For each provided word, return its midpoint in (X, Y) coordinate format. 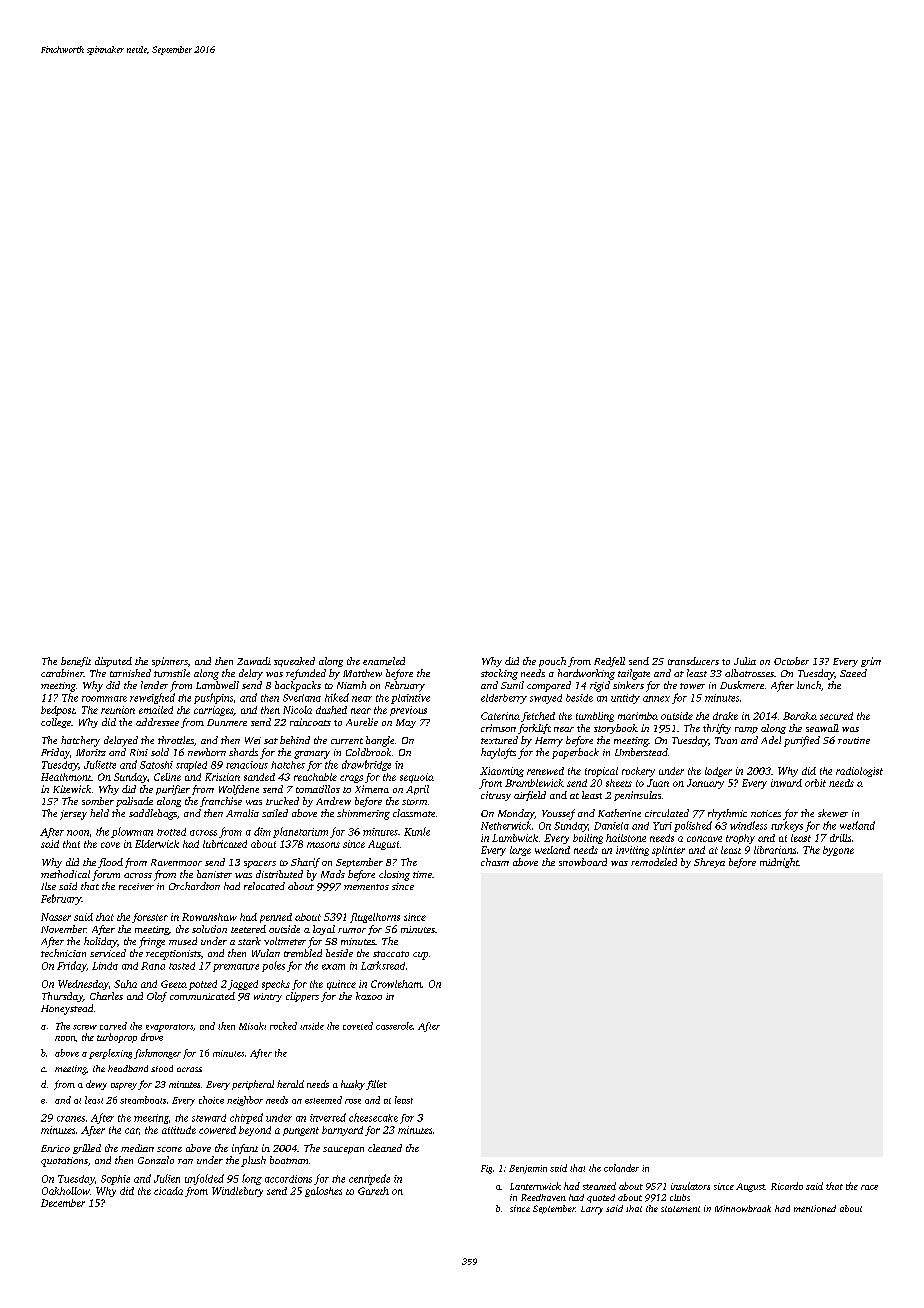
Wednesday (83, 985)
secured (836, 716)
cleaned (385, 1148)
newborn (207, 752)
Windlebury (237, 1192)
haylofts (498, 753)
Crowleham (396, 984)
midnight (779, 863)
